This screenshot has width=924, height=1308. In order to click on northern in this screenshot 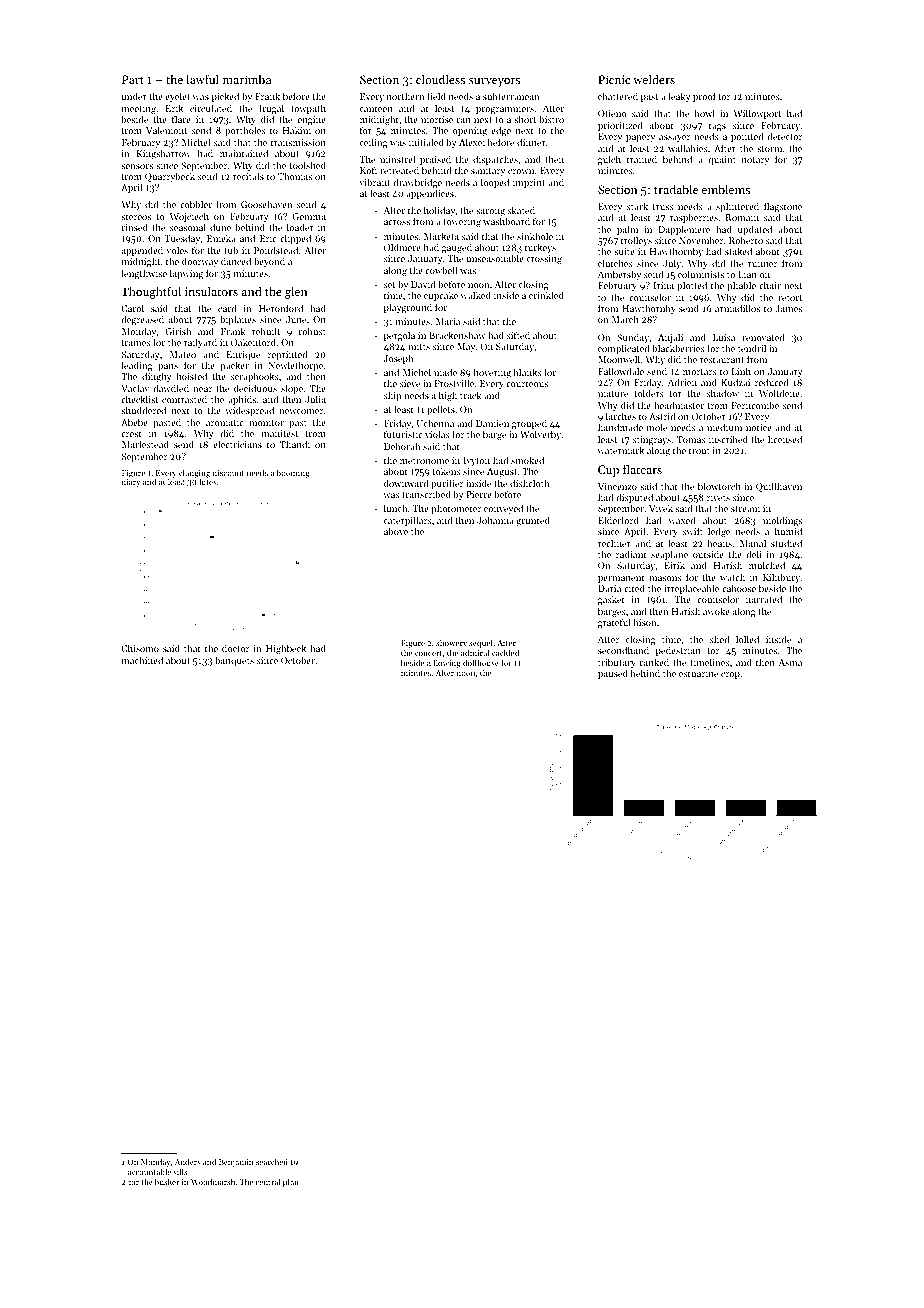, I will do `click(405, 96)`.
